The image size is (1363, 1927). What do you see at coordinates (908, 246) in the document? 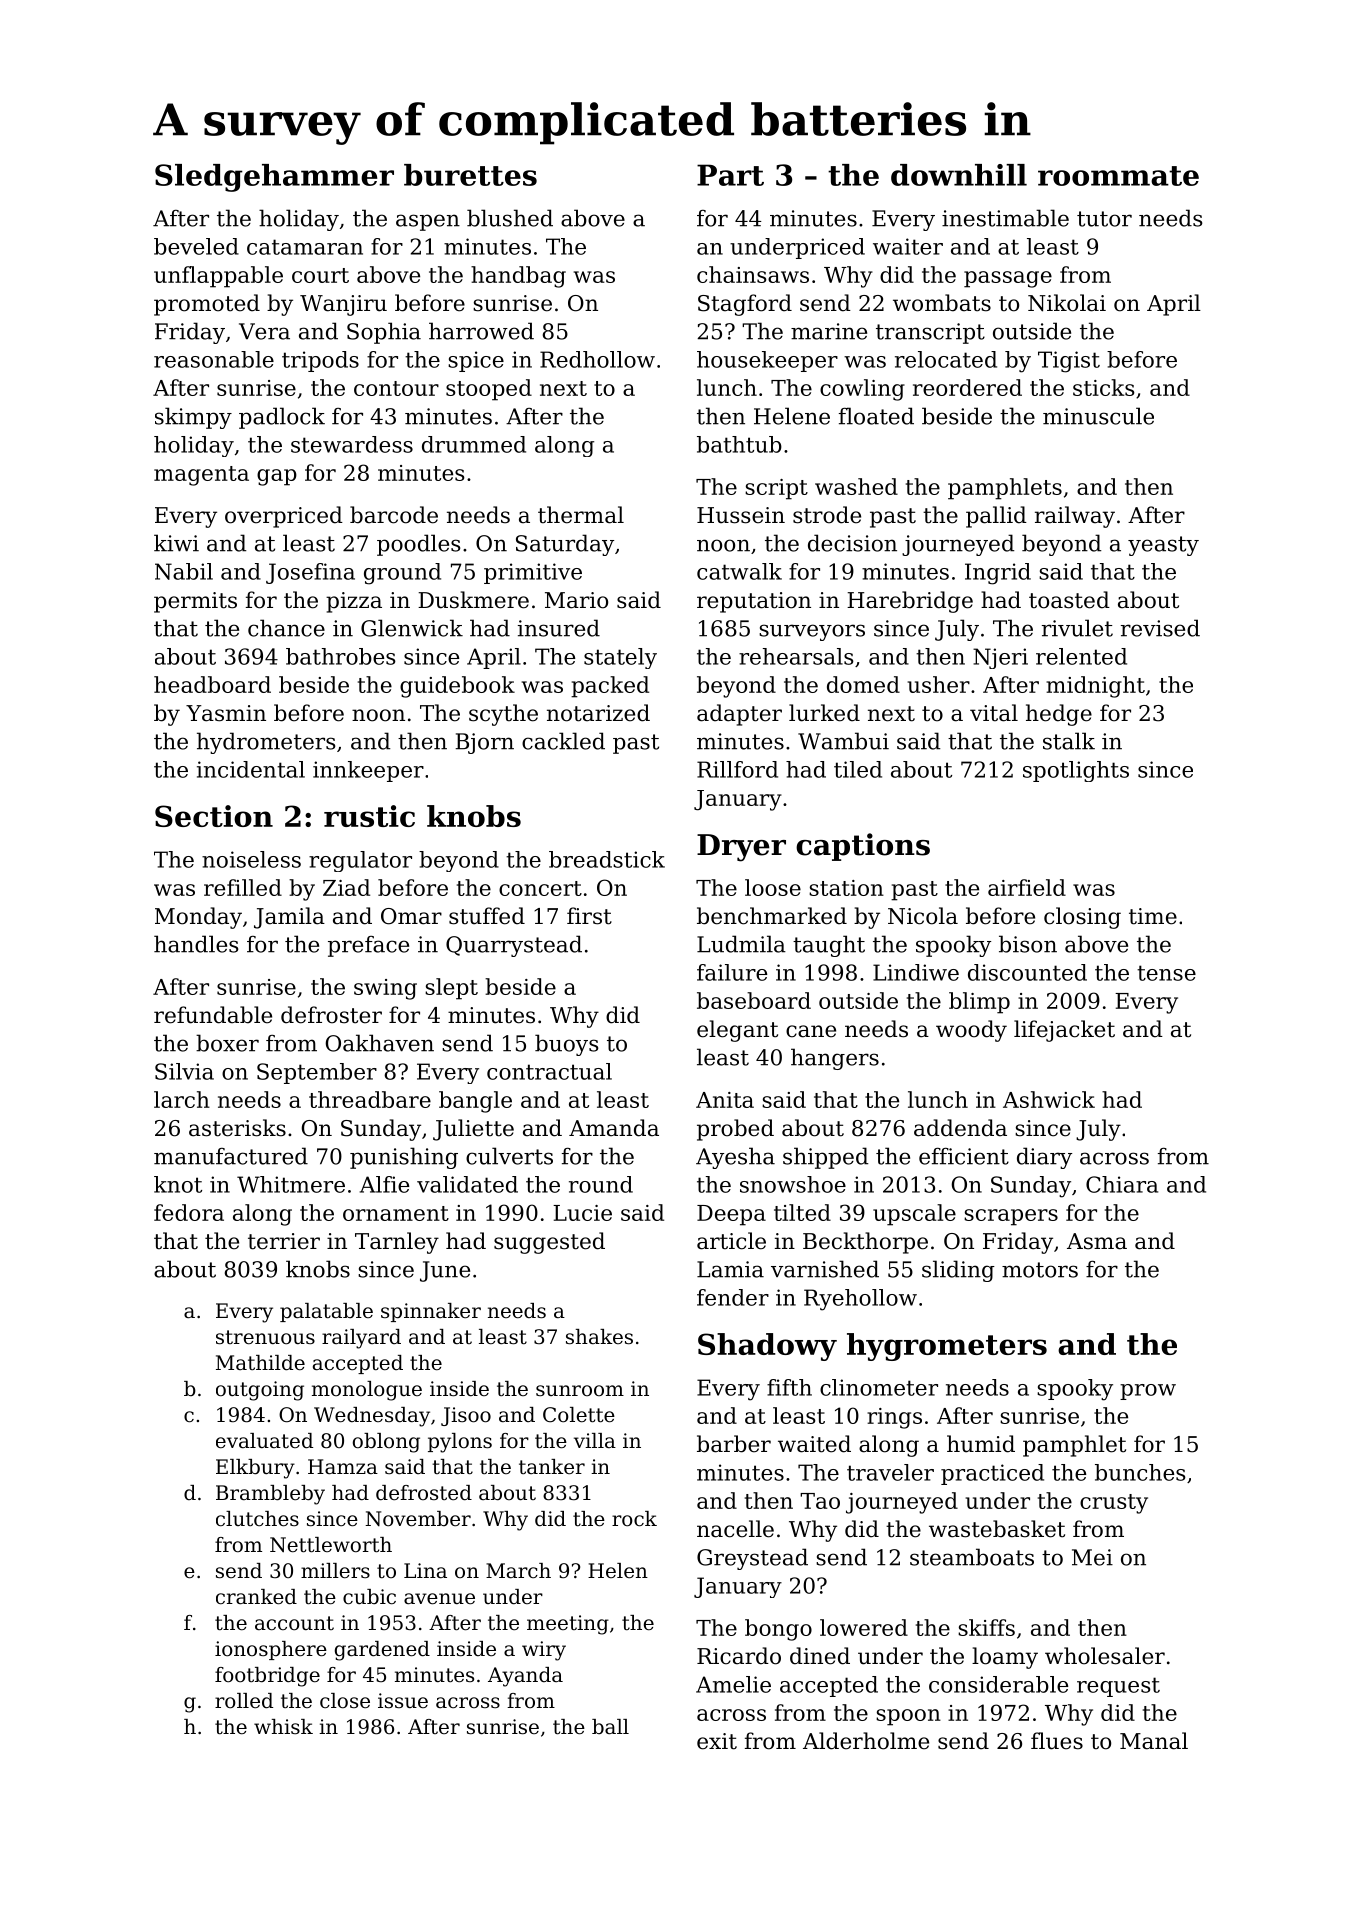
I see `waiter` at bounding box center [908, 246].
